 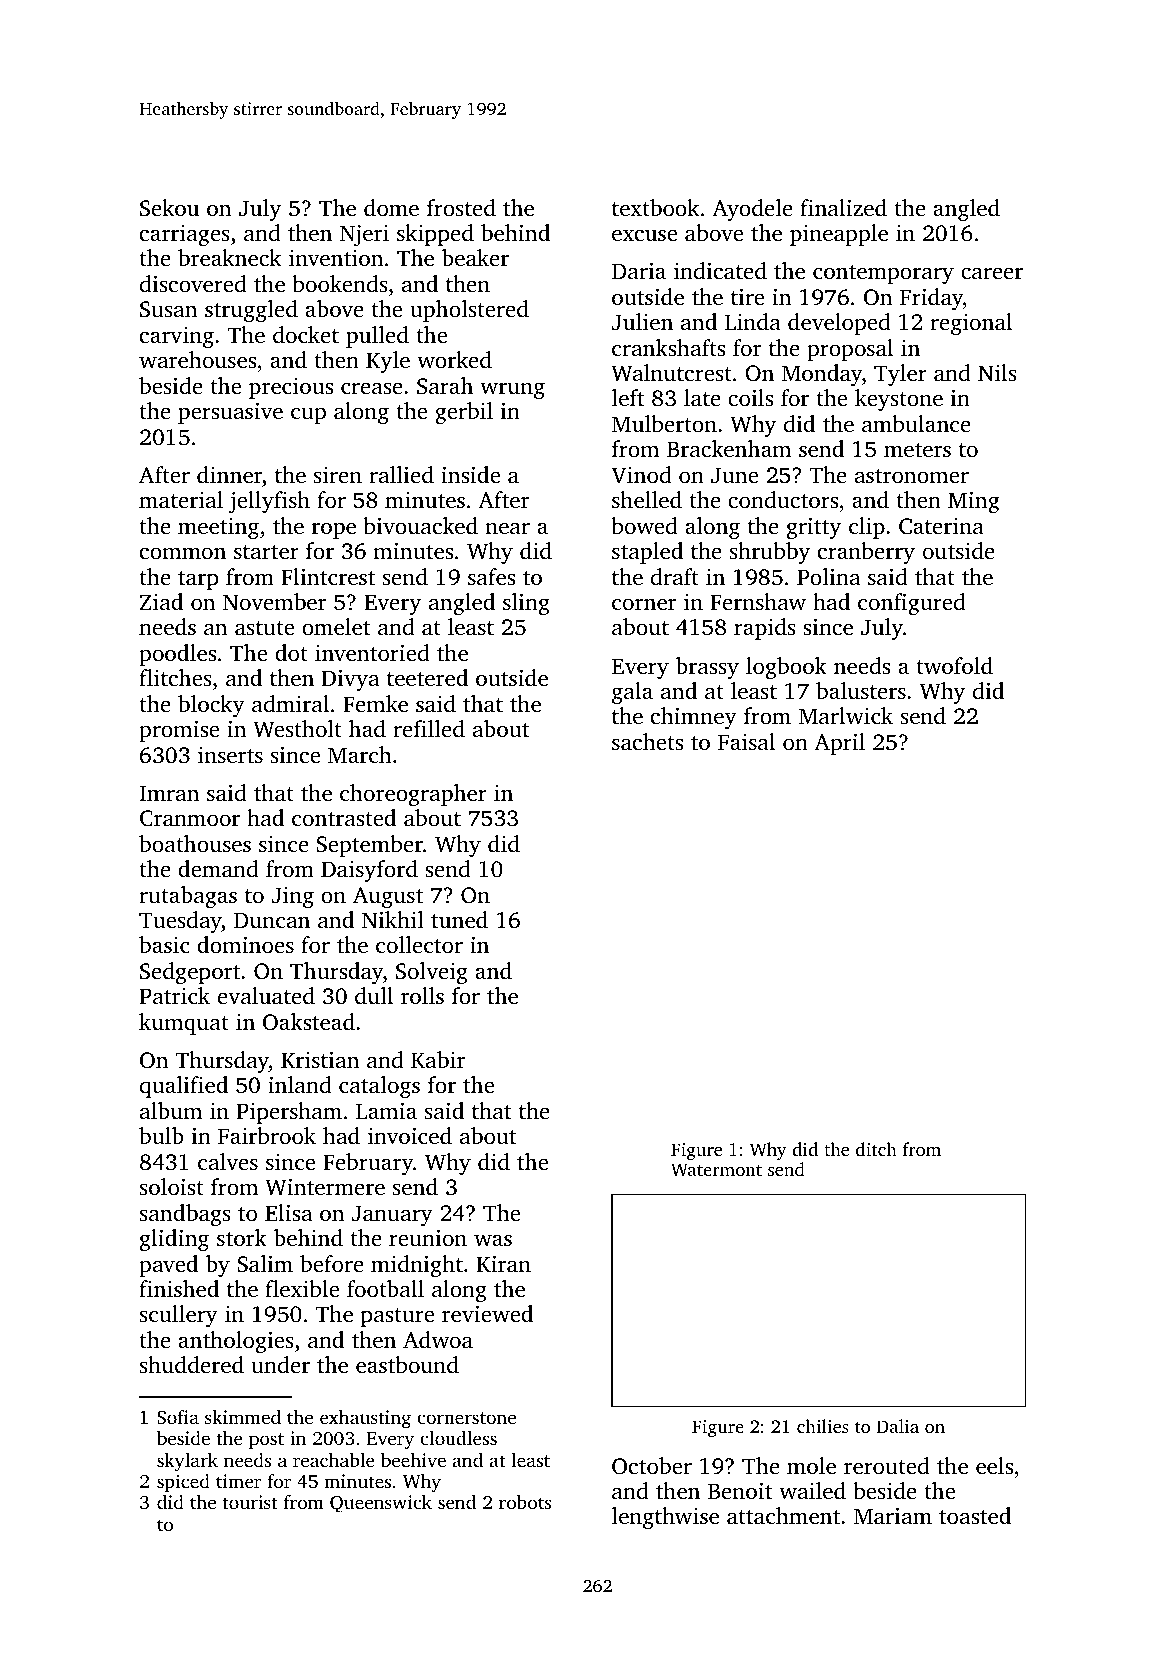 I want to click on under, so click(x=280, y=1364).
